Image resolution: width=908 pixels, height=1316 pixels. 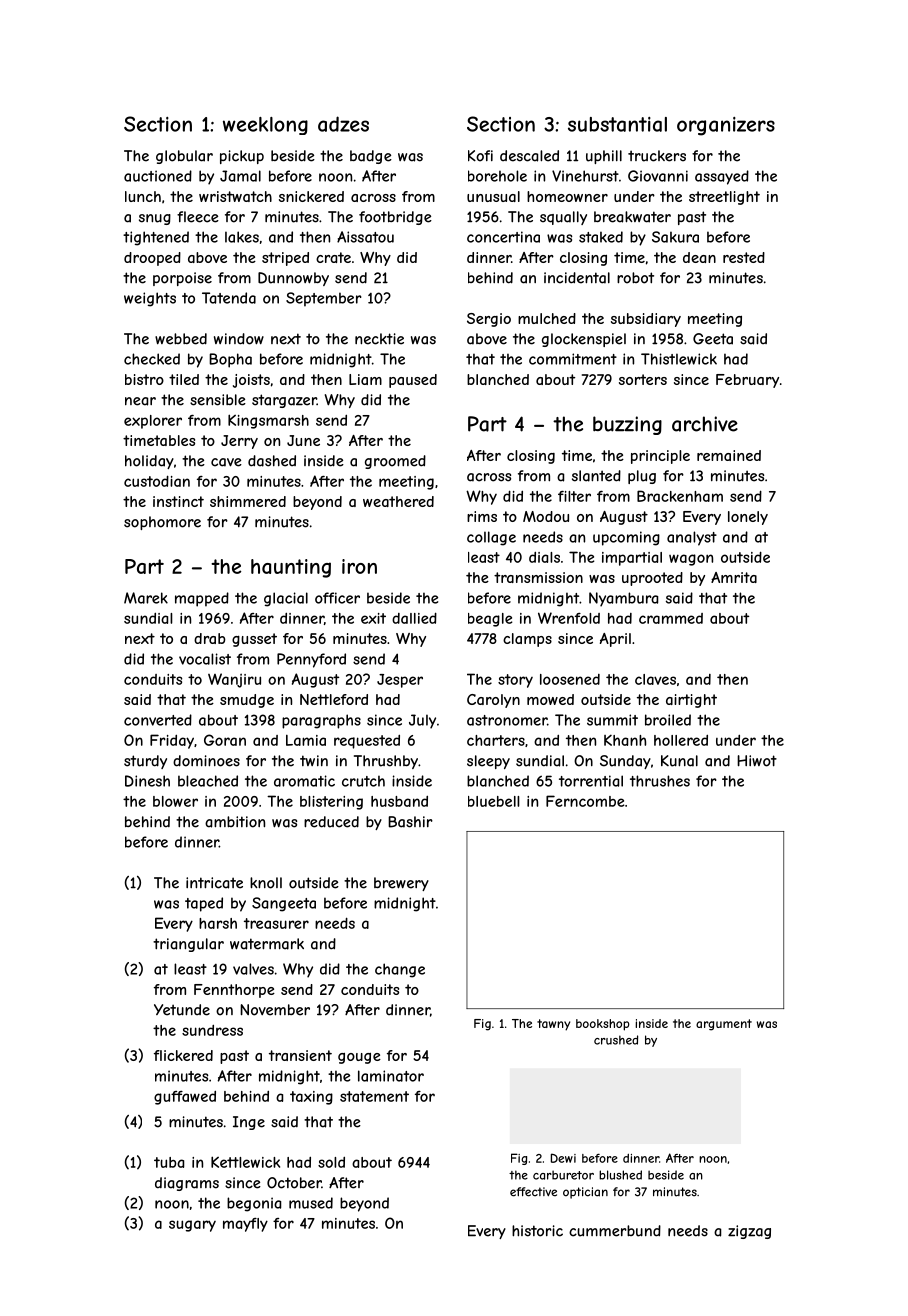 I want to click on historic, so click(x=537, y=1231).
